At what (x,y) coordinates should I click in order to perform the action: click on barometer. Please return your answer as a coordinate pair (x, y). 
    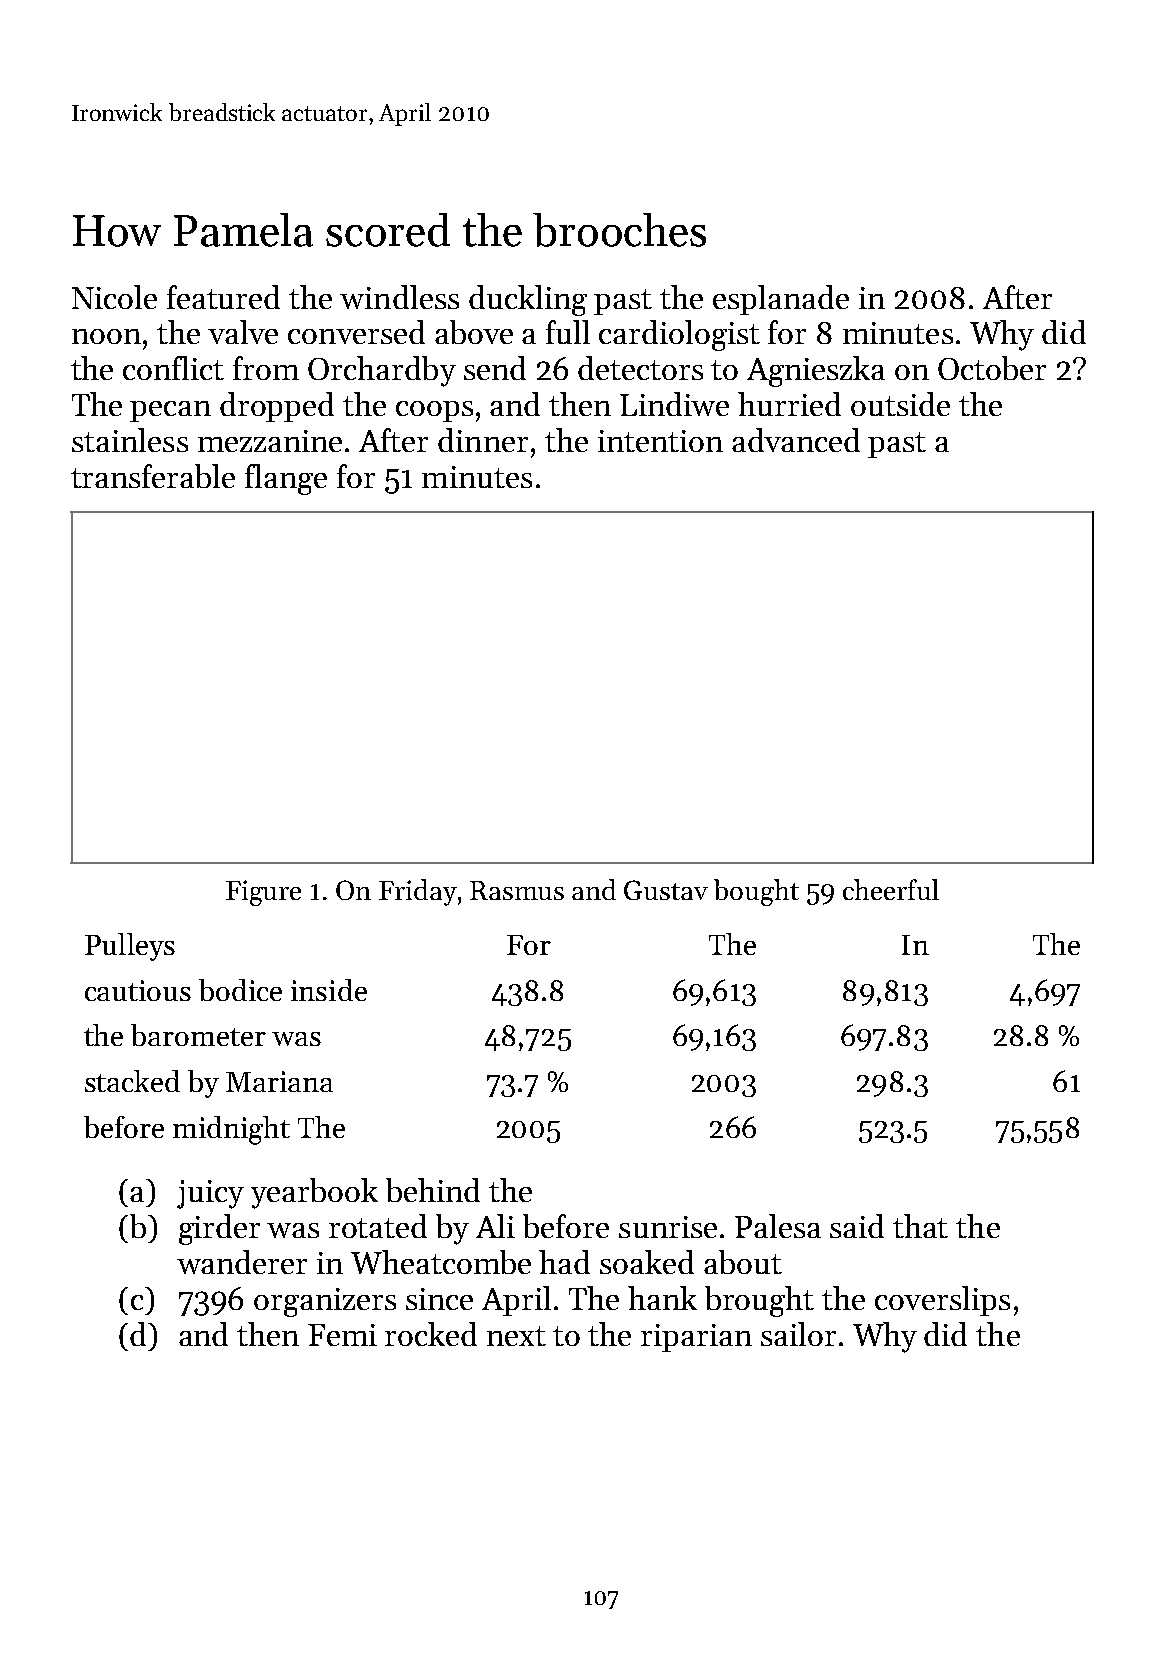
    Looking at the image, I should click on (198, 1035).
